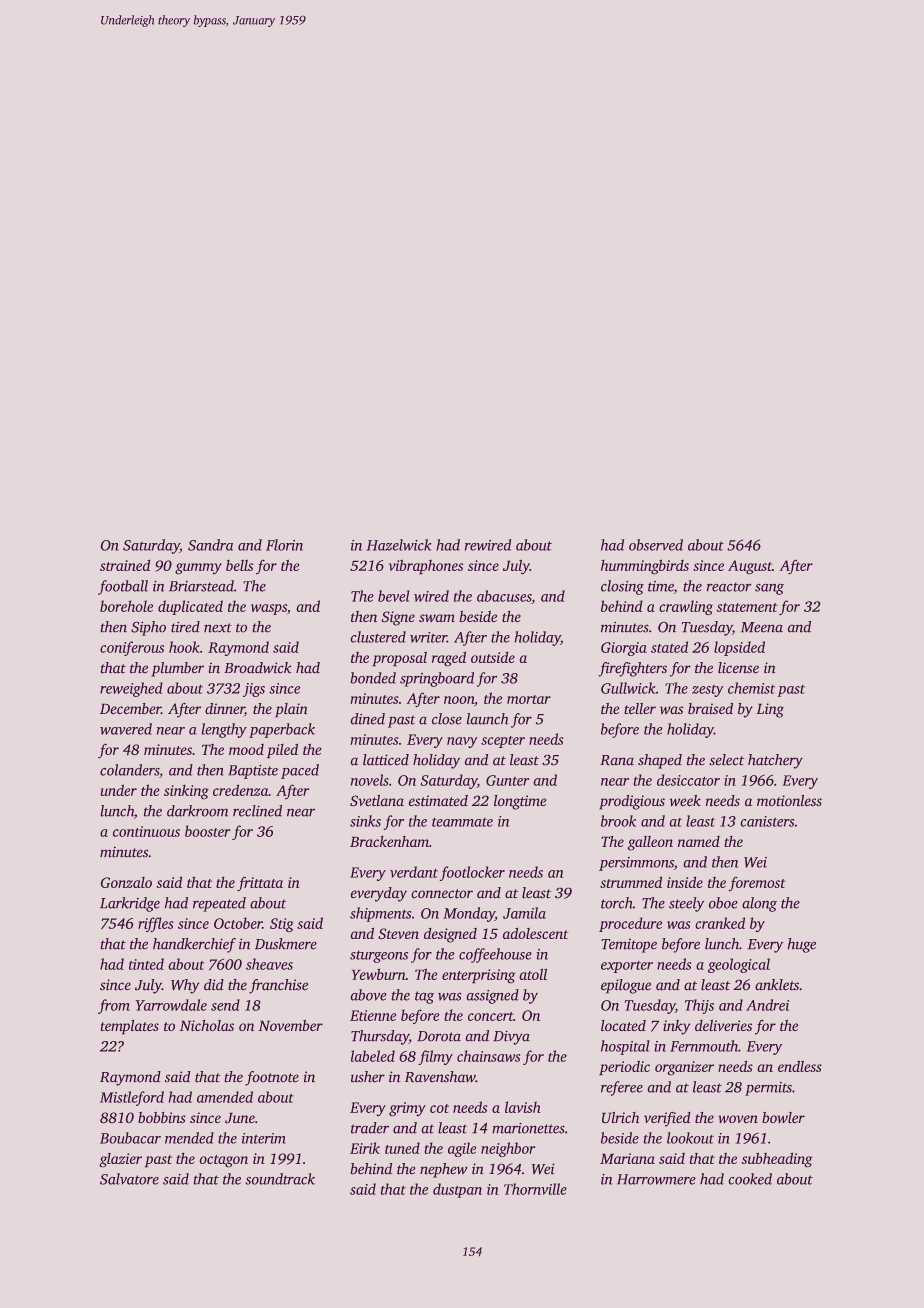 Image resolution: width=924 pixels, height=1308 pixels. I want to click on motionless, so click(789, 800).
